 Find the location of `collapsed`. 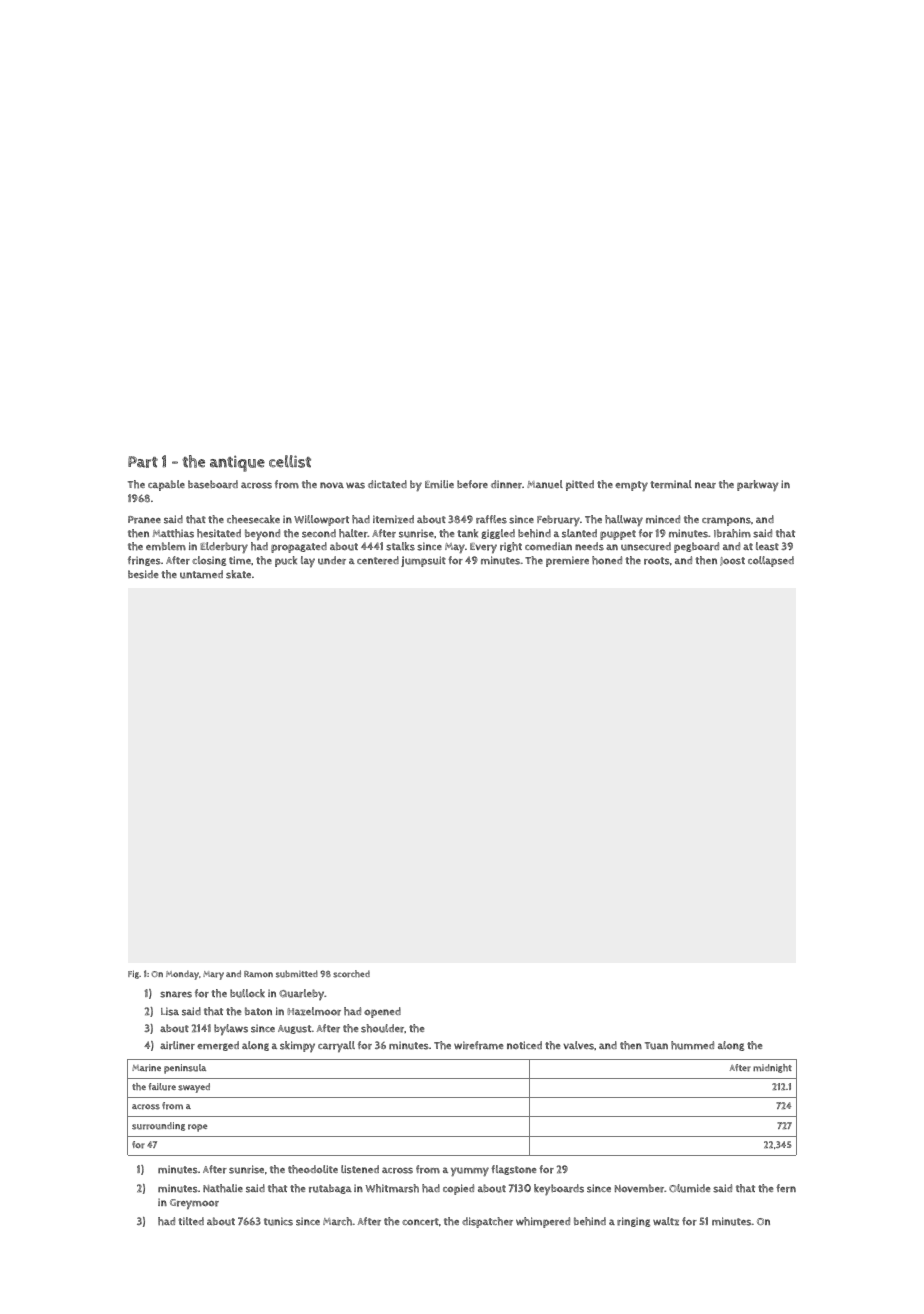

collapsed is located at coordinates (771, 561).
